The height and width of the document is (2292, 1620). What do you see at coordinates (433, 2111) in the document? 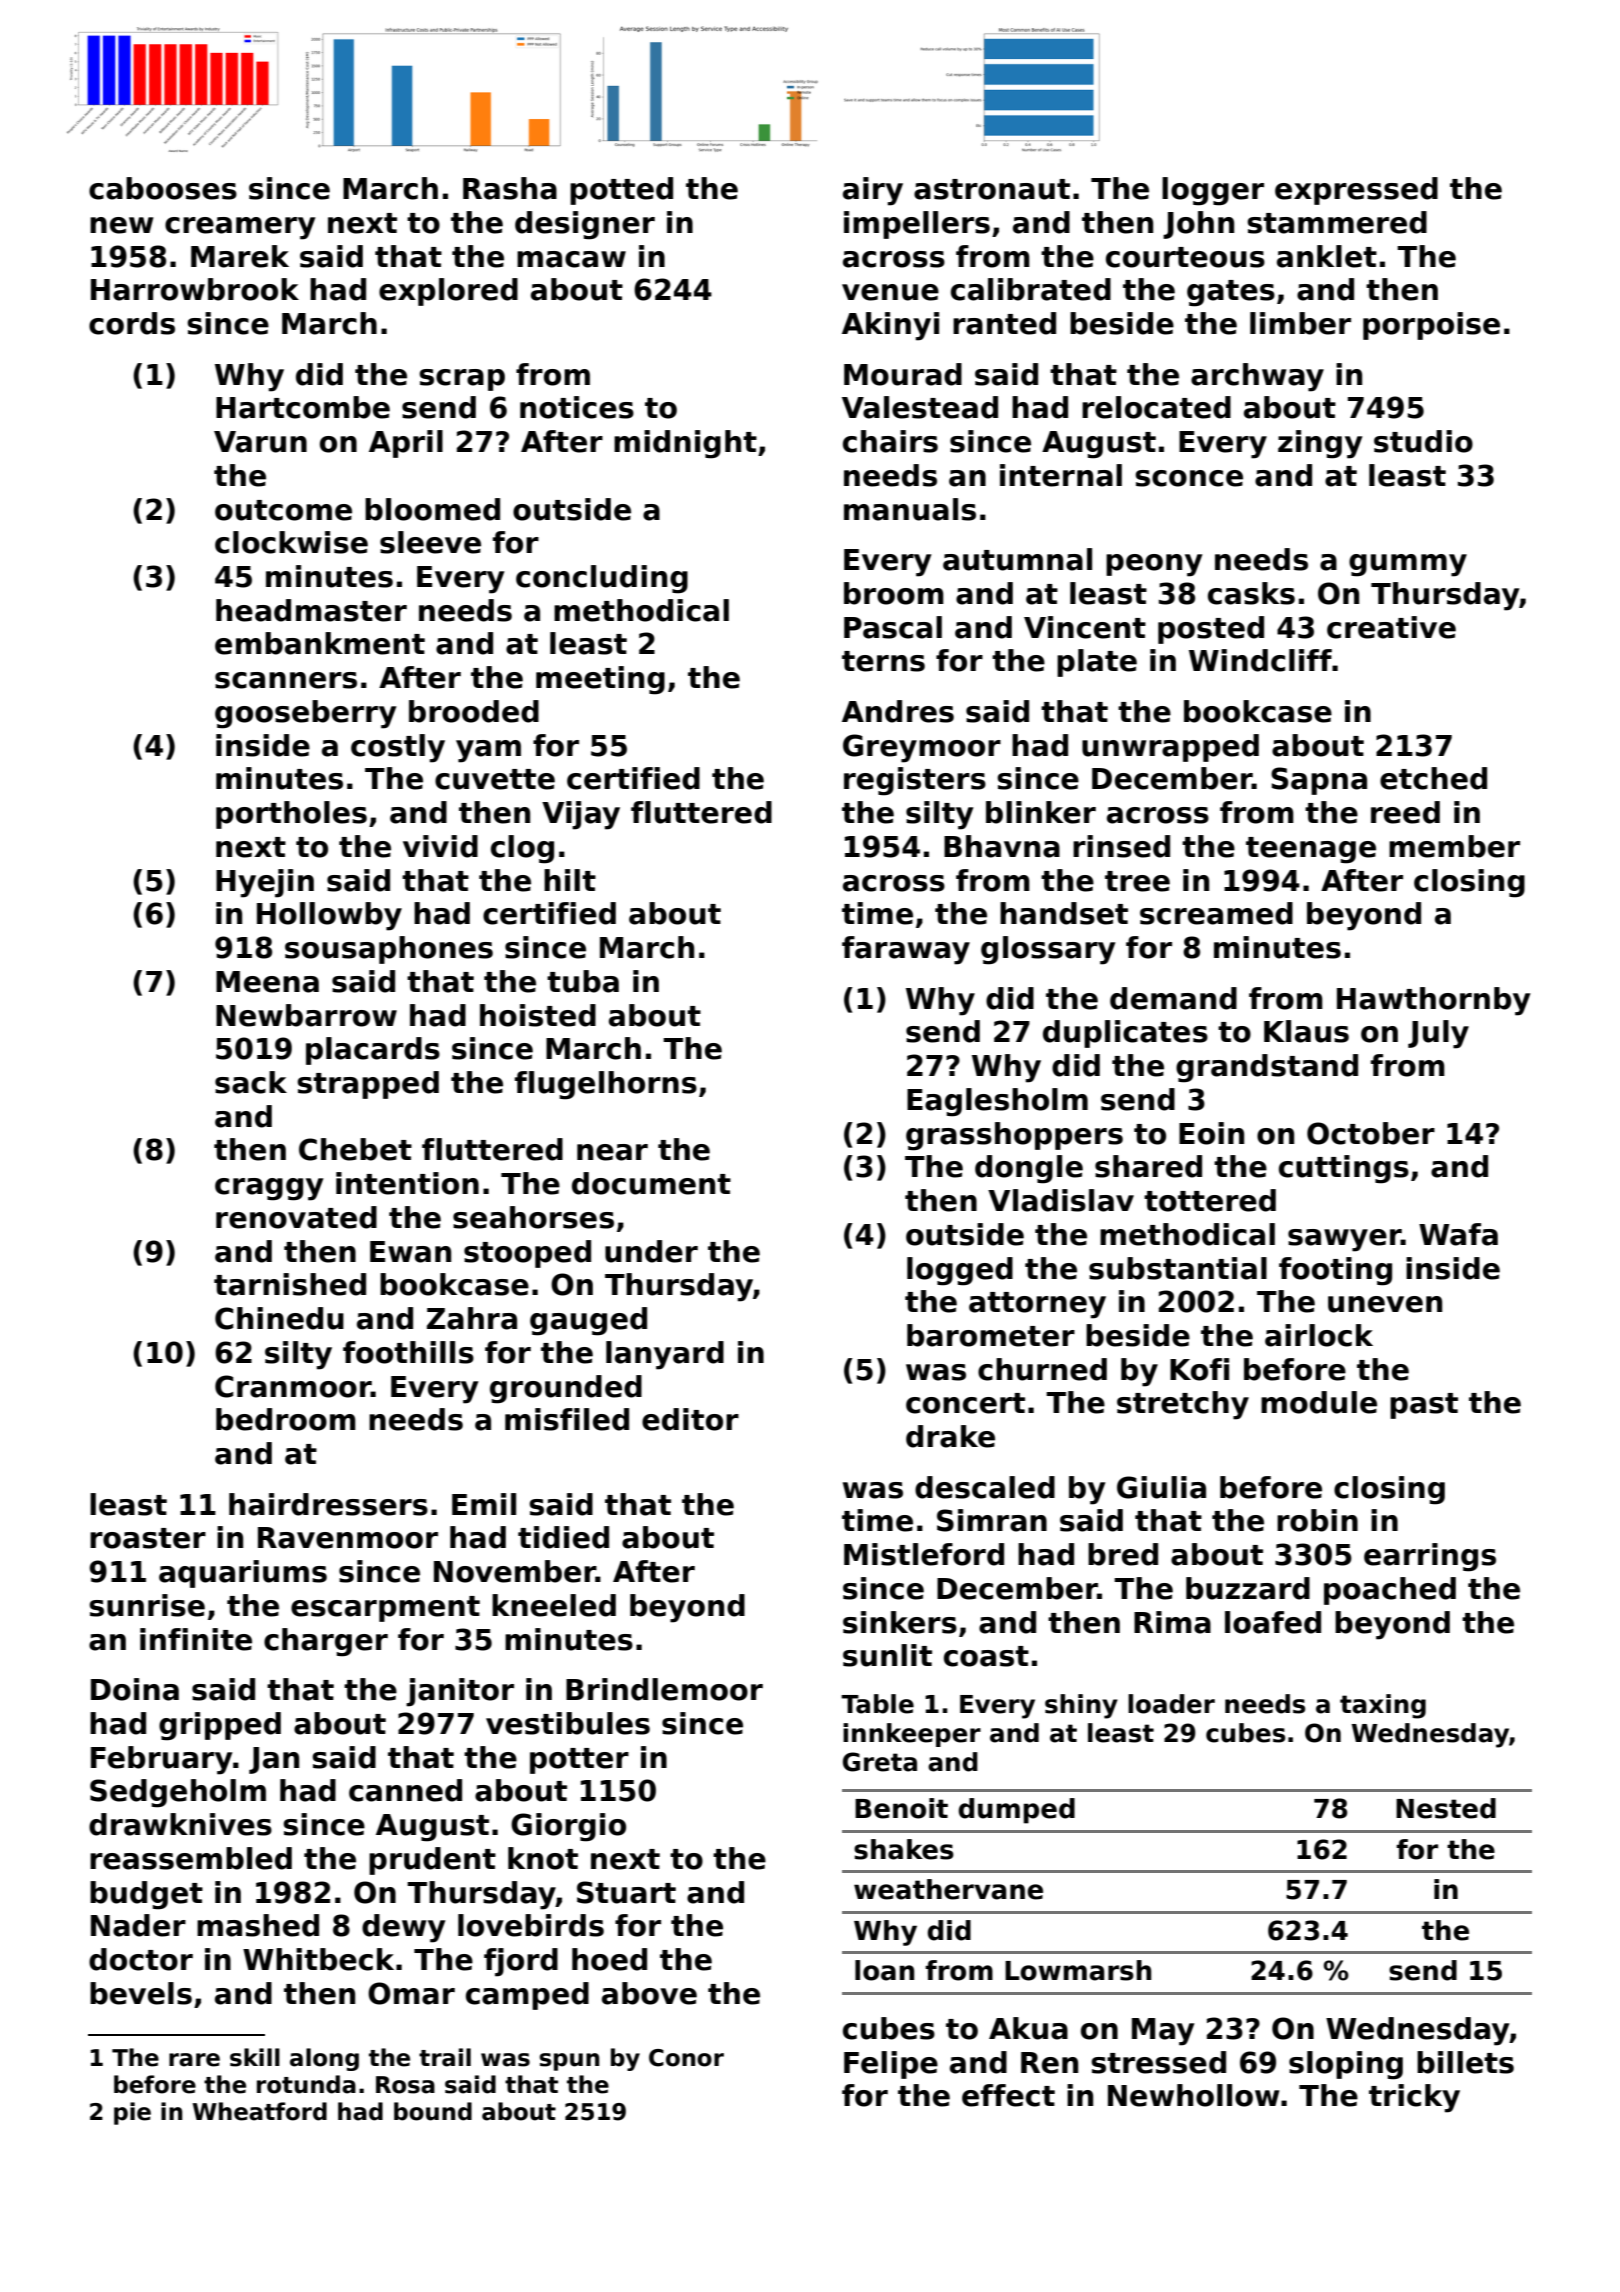
I see `bound` at bounding box center [433, 2111].
